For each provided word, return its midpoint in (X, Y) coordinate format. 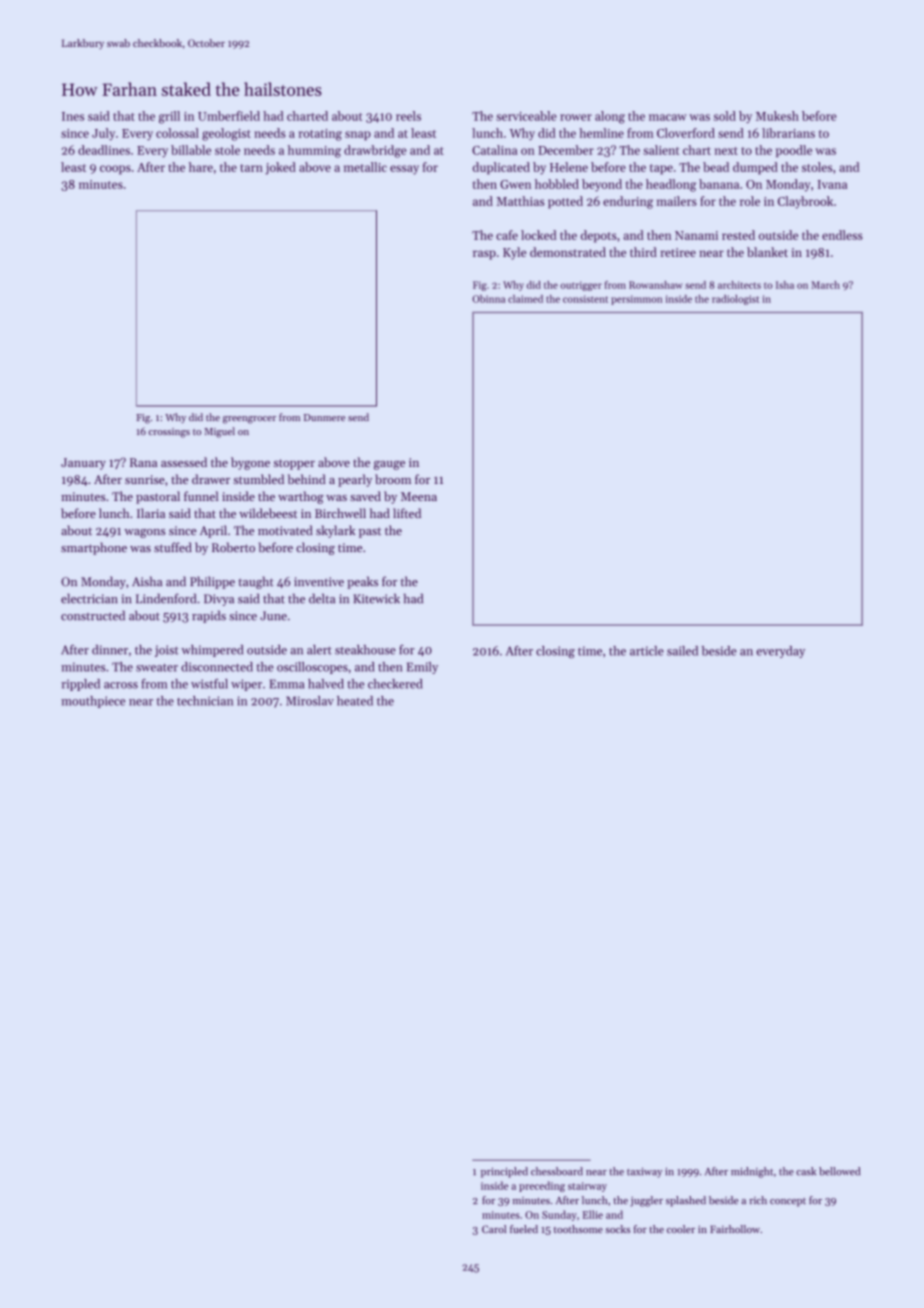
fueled (524, 1229)
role (750, 201)
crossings (169, 433)
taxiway (644, 1173)
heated (355, 701)
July (103, 134)
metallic (365, 167)
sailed (682, 651)
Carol (494, 1229)
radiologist (735, 300)
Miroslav (310, 701)
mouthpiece (93, 702)
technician (205, 701)
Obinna (489, 299)
